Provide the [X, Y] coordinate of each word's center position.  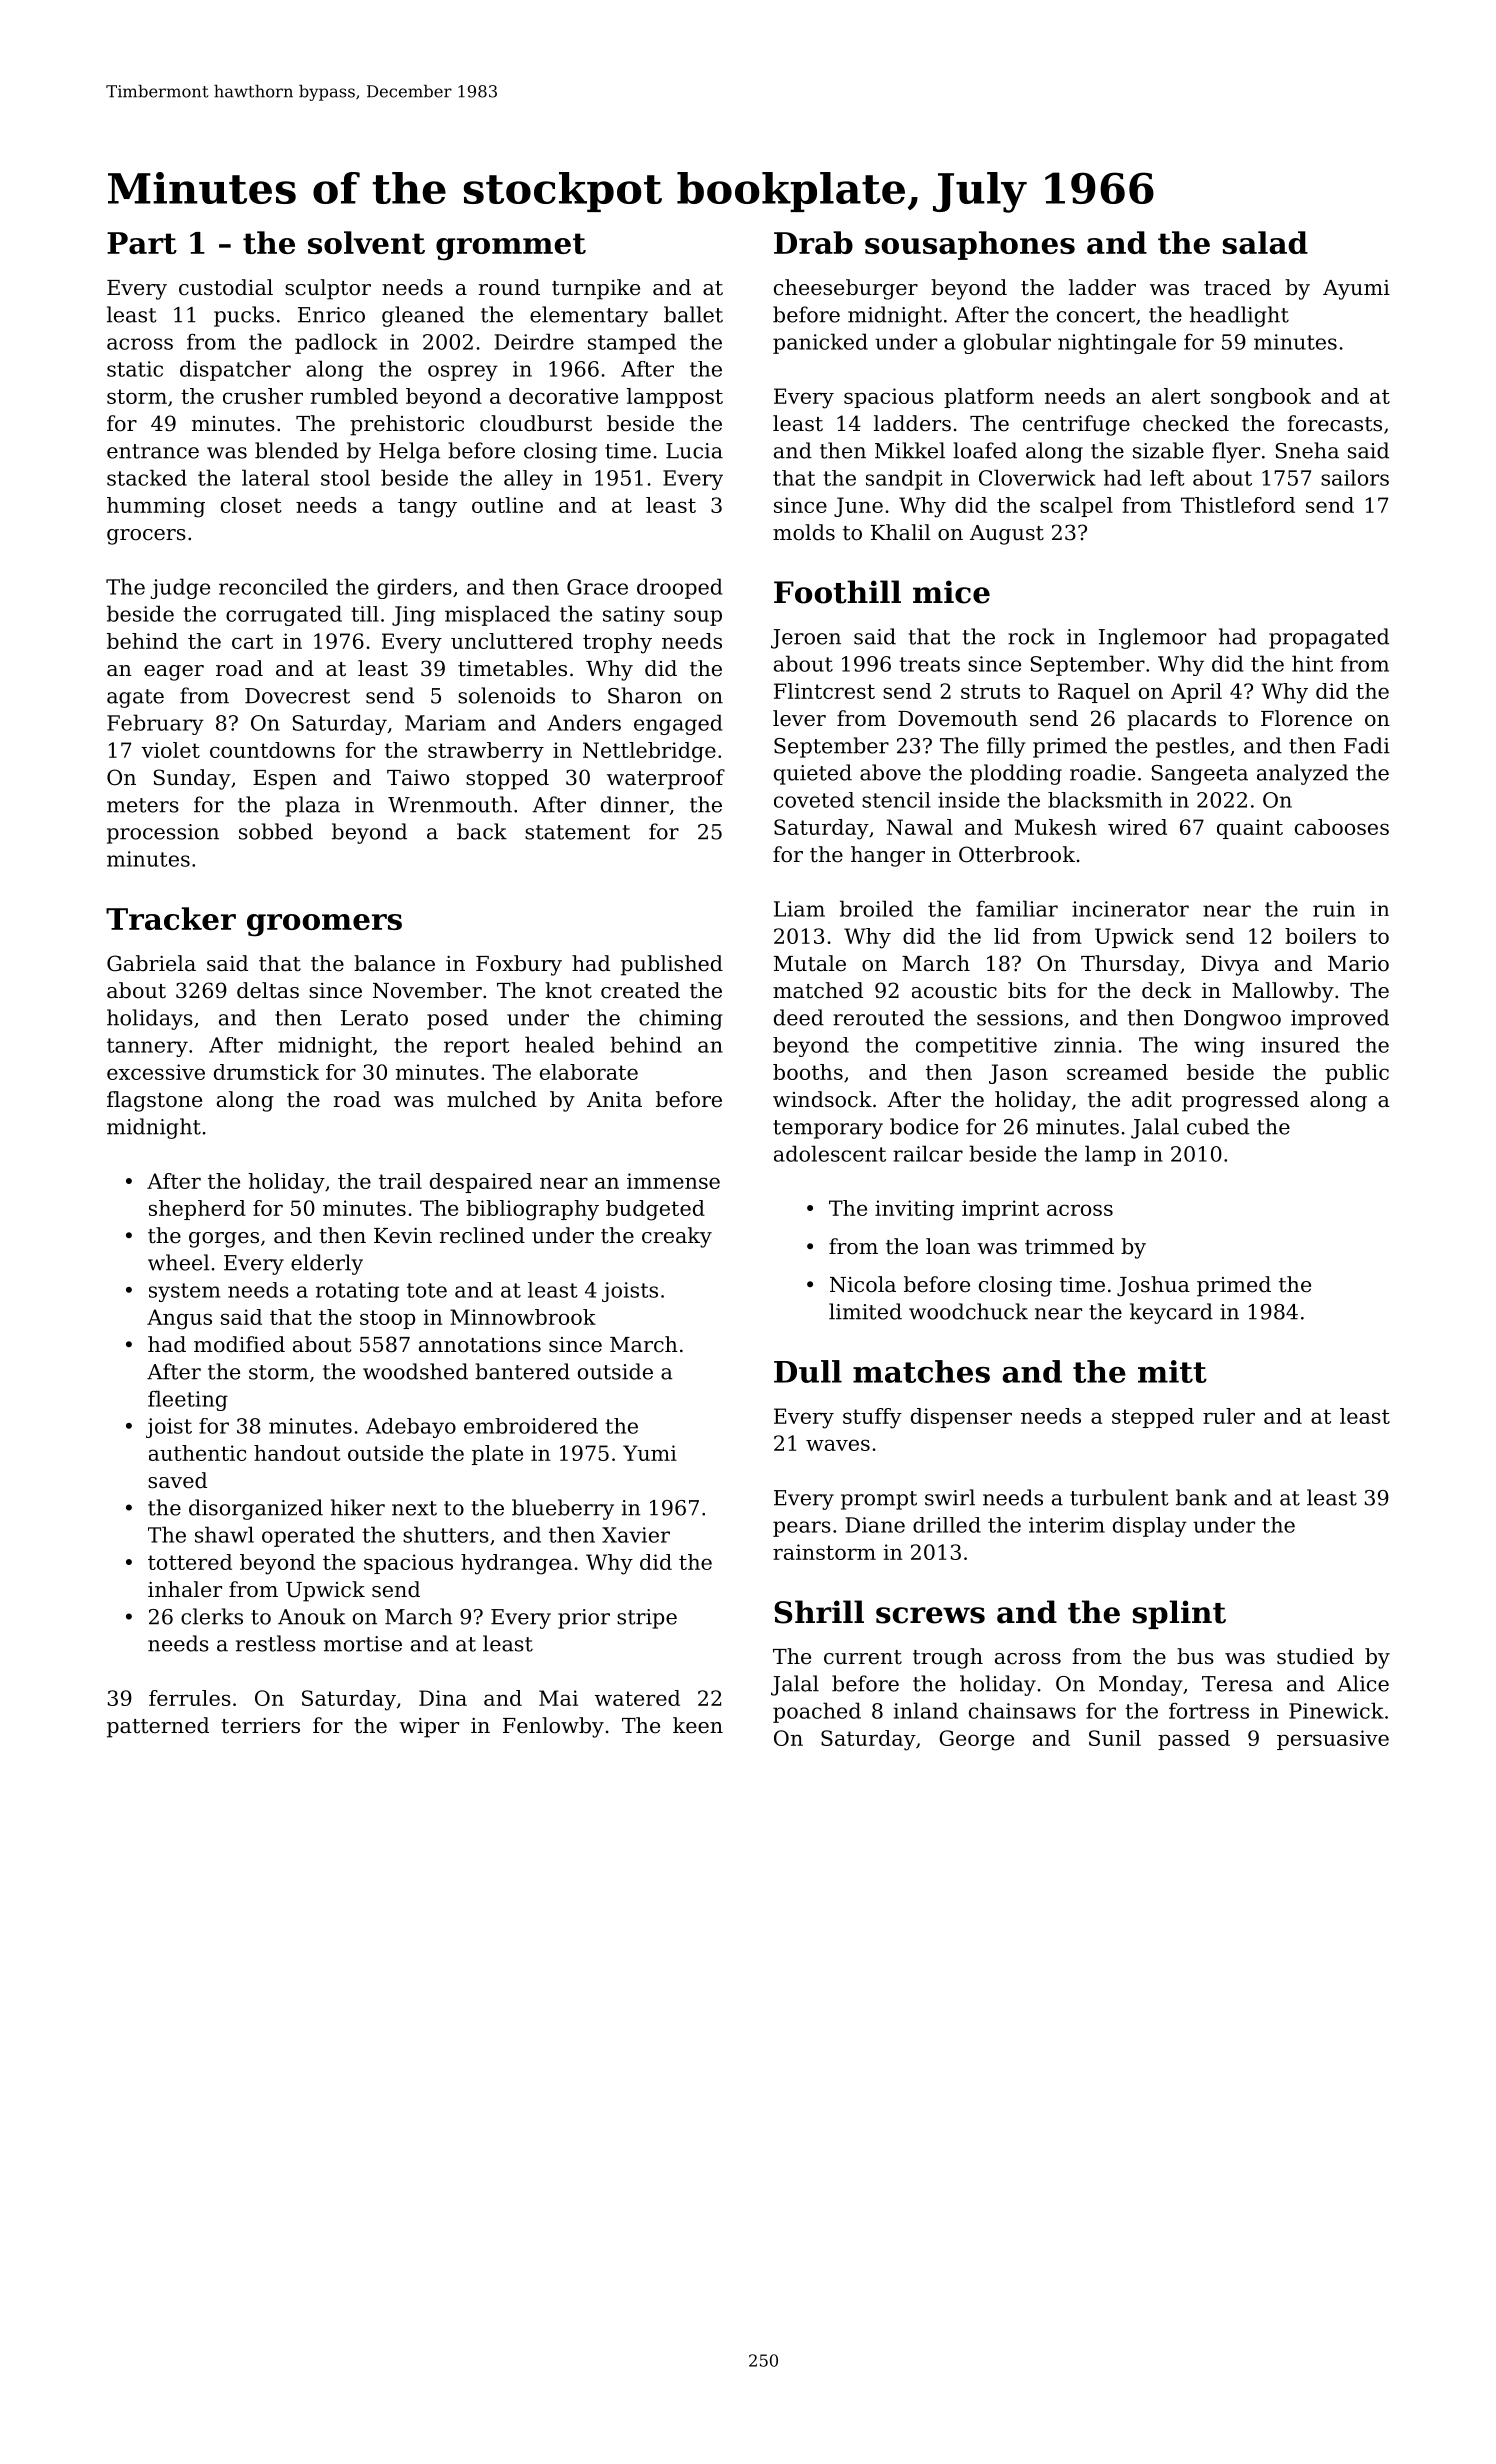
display [1150, 1527]
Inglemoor [1152, 638]
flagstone [154, 1101]
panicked [820, 343]
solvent [366, 242]
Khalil [901, 532]
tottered [190, 1562]
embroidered [531, 1426]
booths [808, 1072]
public [1357, 1074]
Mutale [810, 963]
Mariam [445, 723]
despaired [481, 1183]
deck [1166, 990]
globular [1007, 343]
